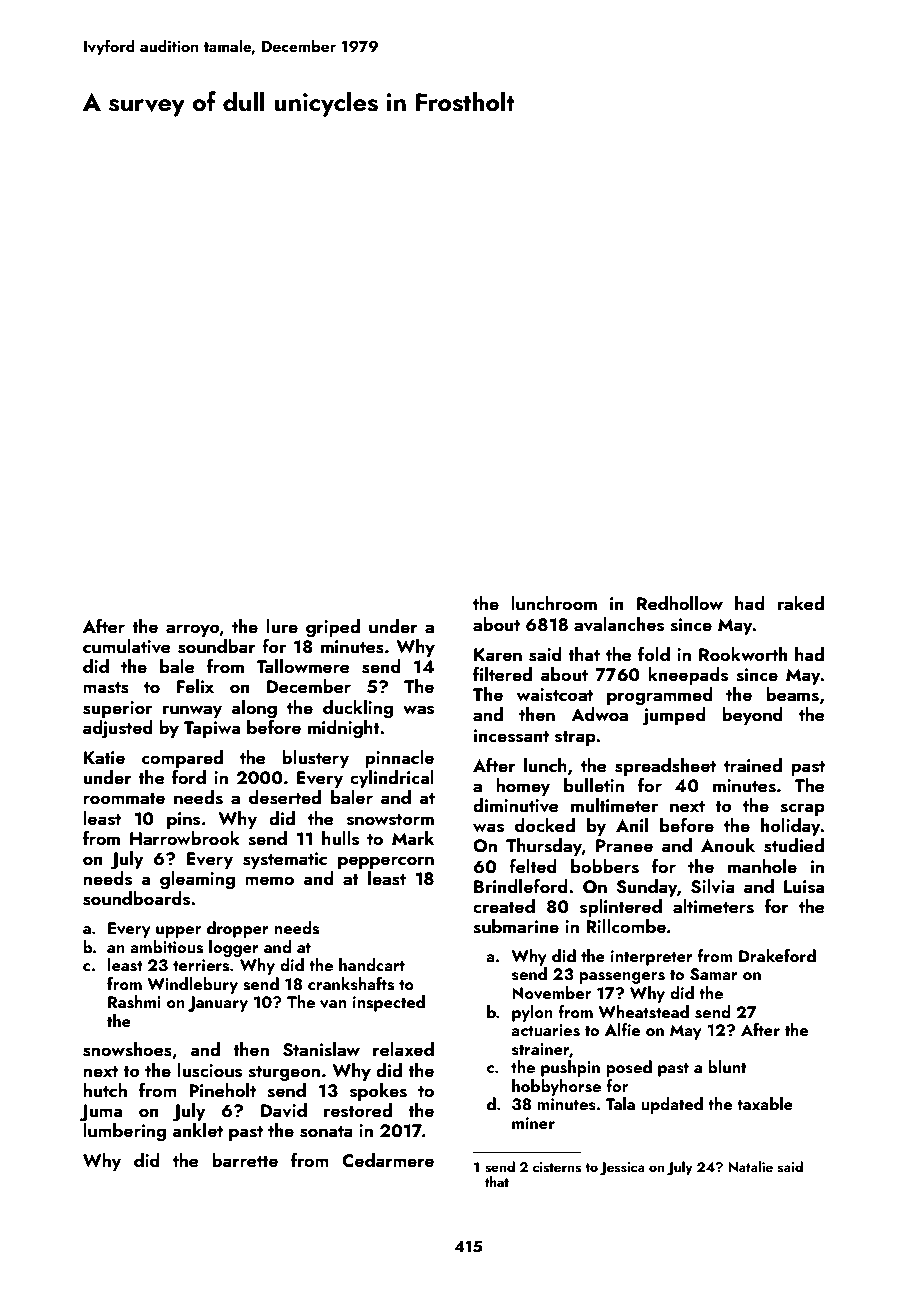 The height and width of the screenshot is (1316, 908). I want to click on raked, so click(801, 603).
